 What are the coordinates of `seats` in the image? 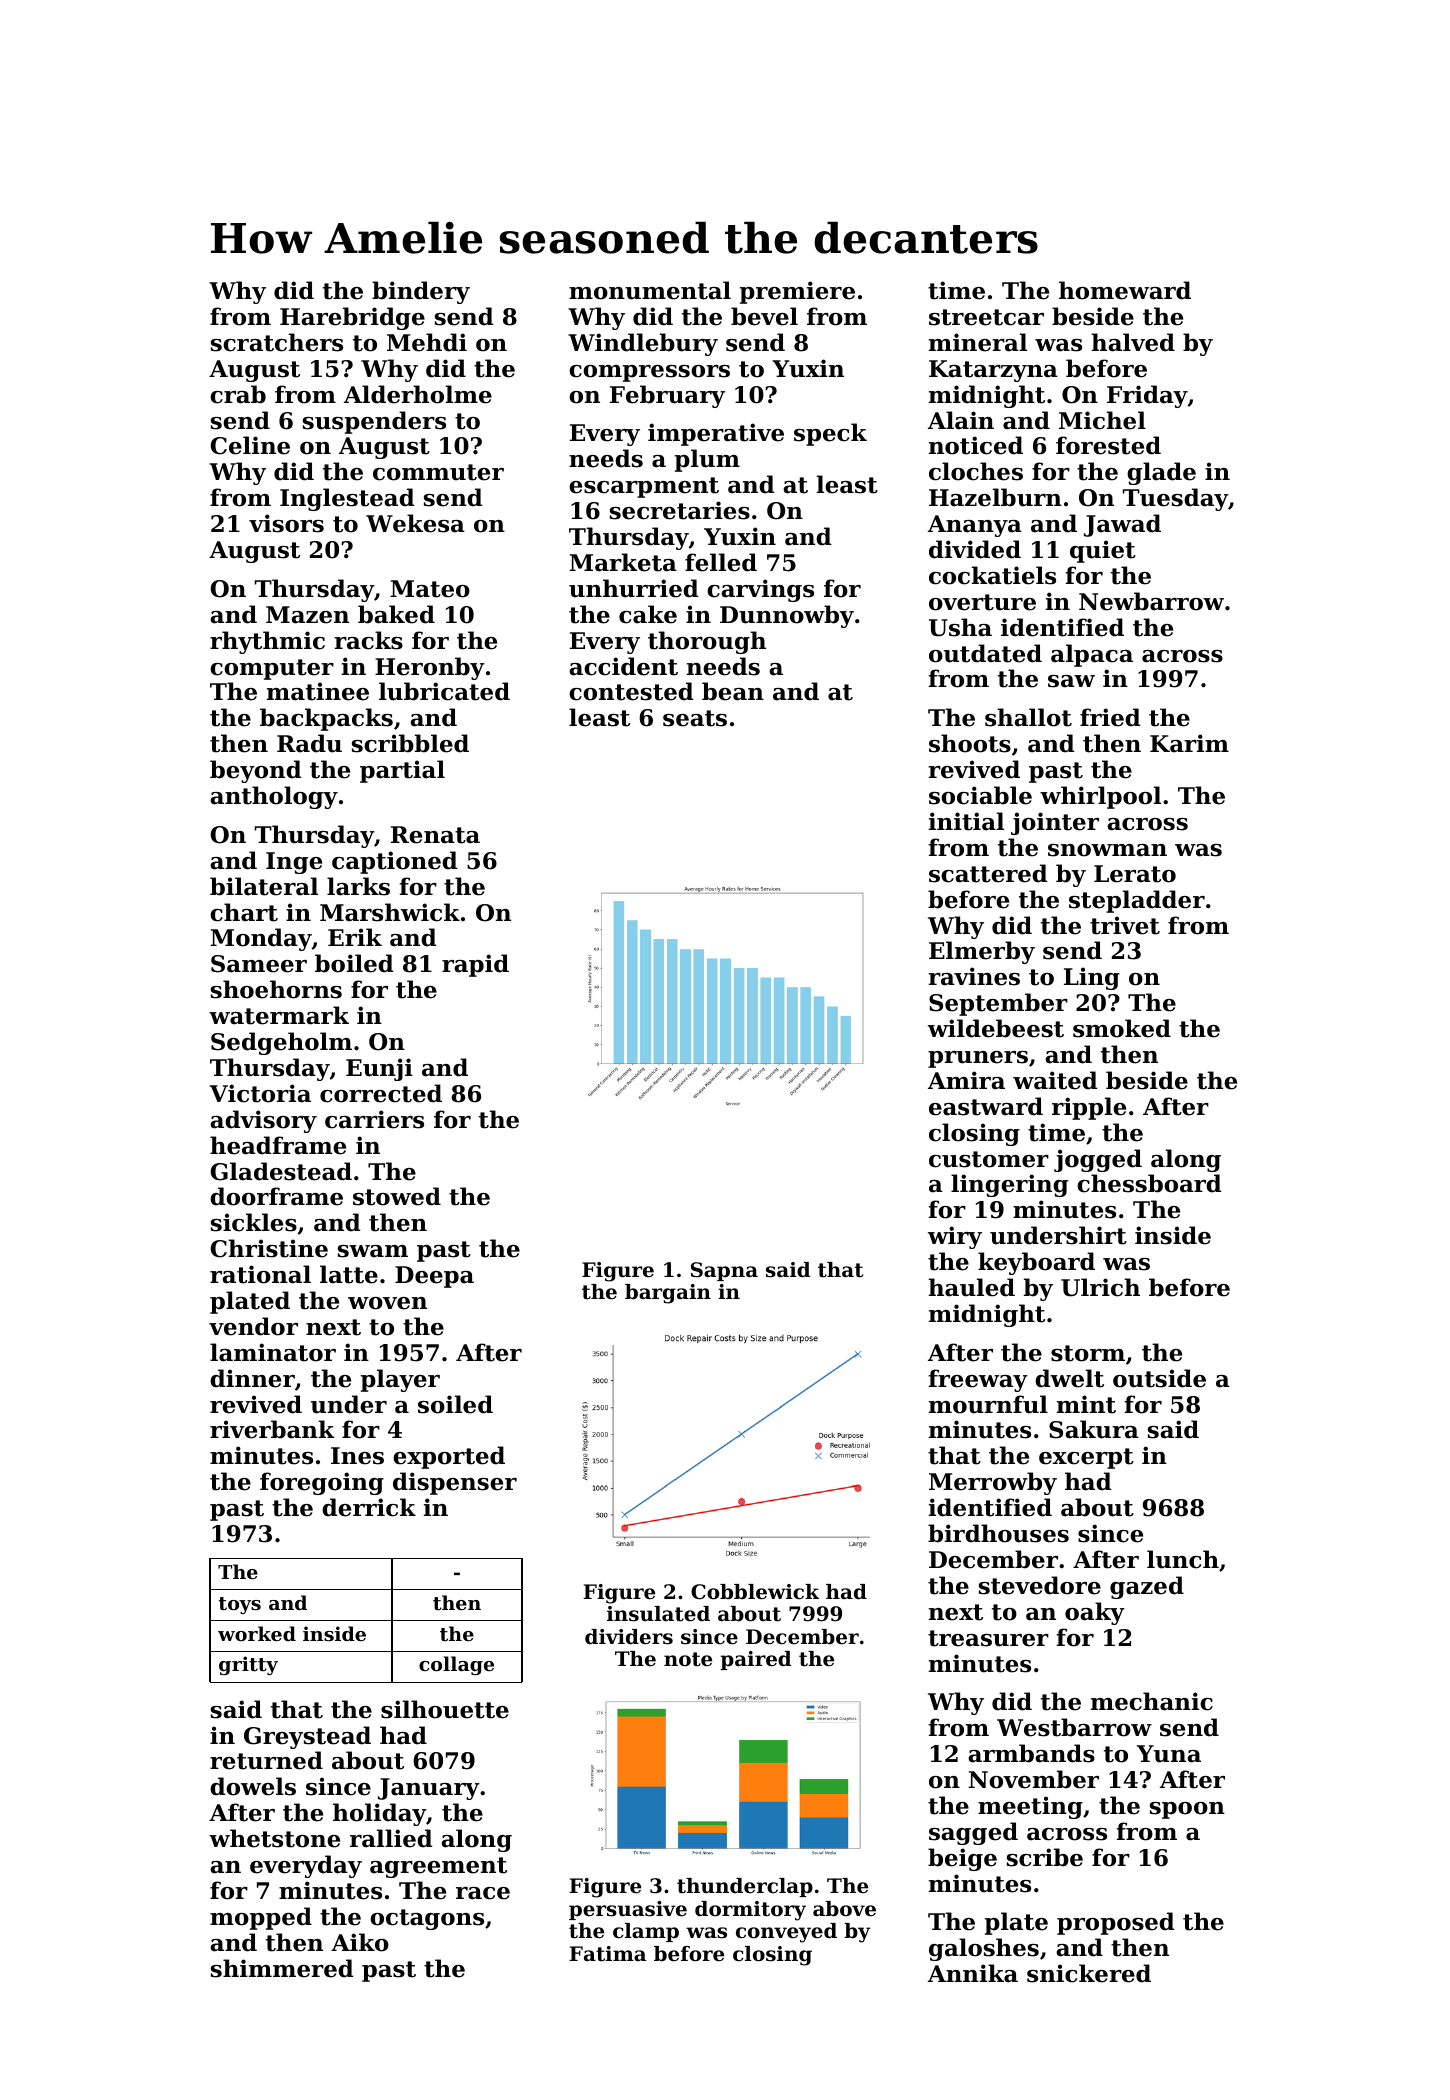 It's located at (695, 718).
